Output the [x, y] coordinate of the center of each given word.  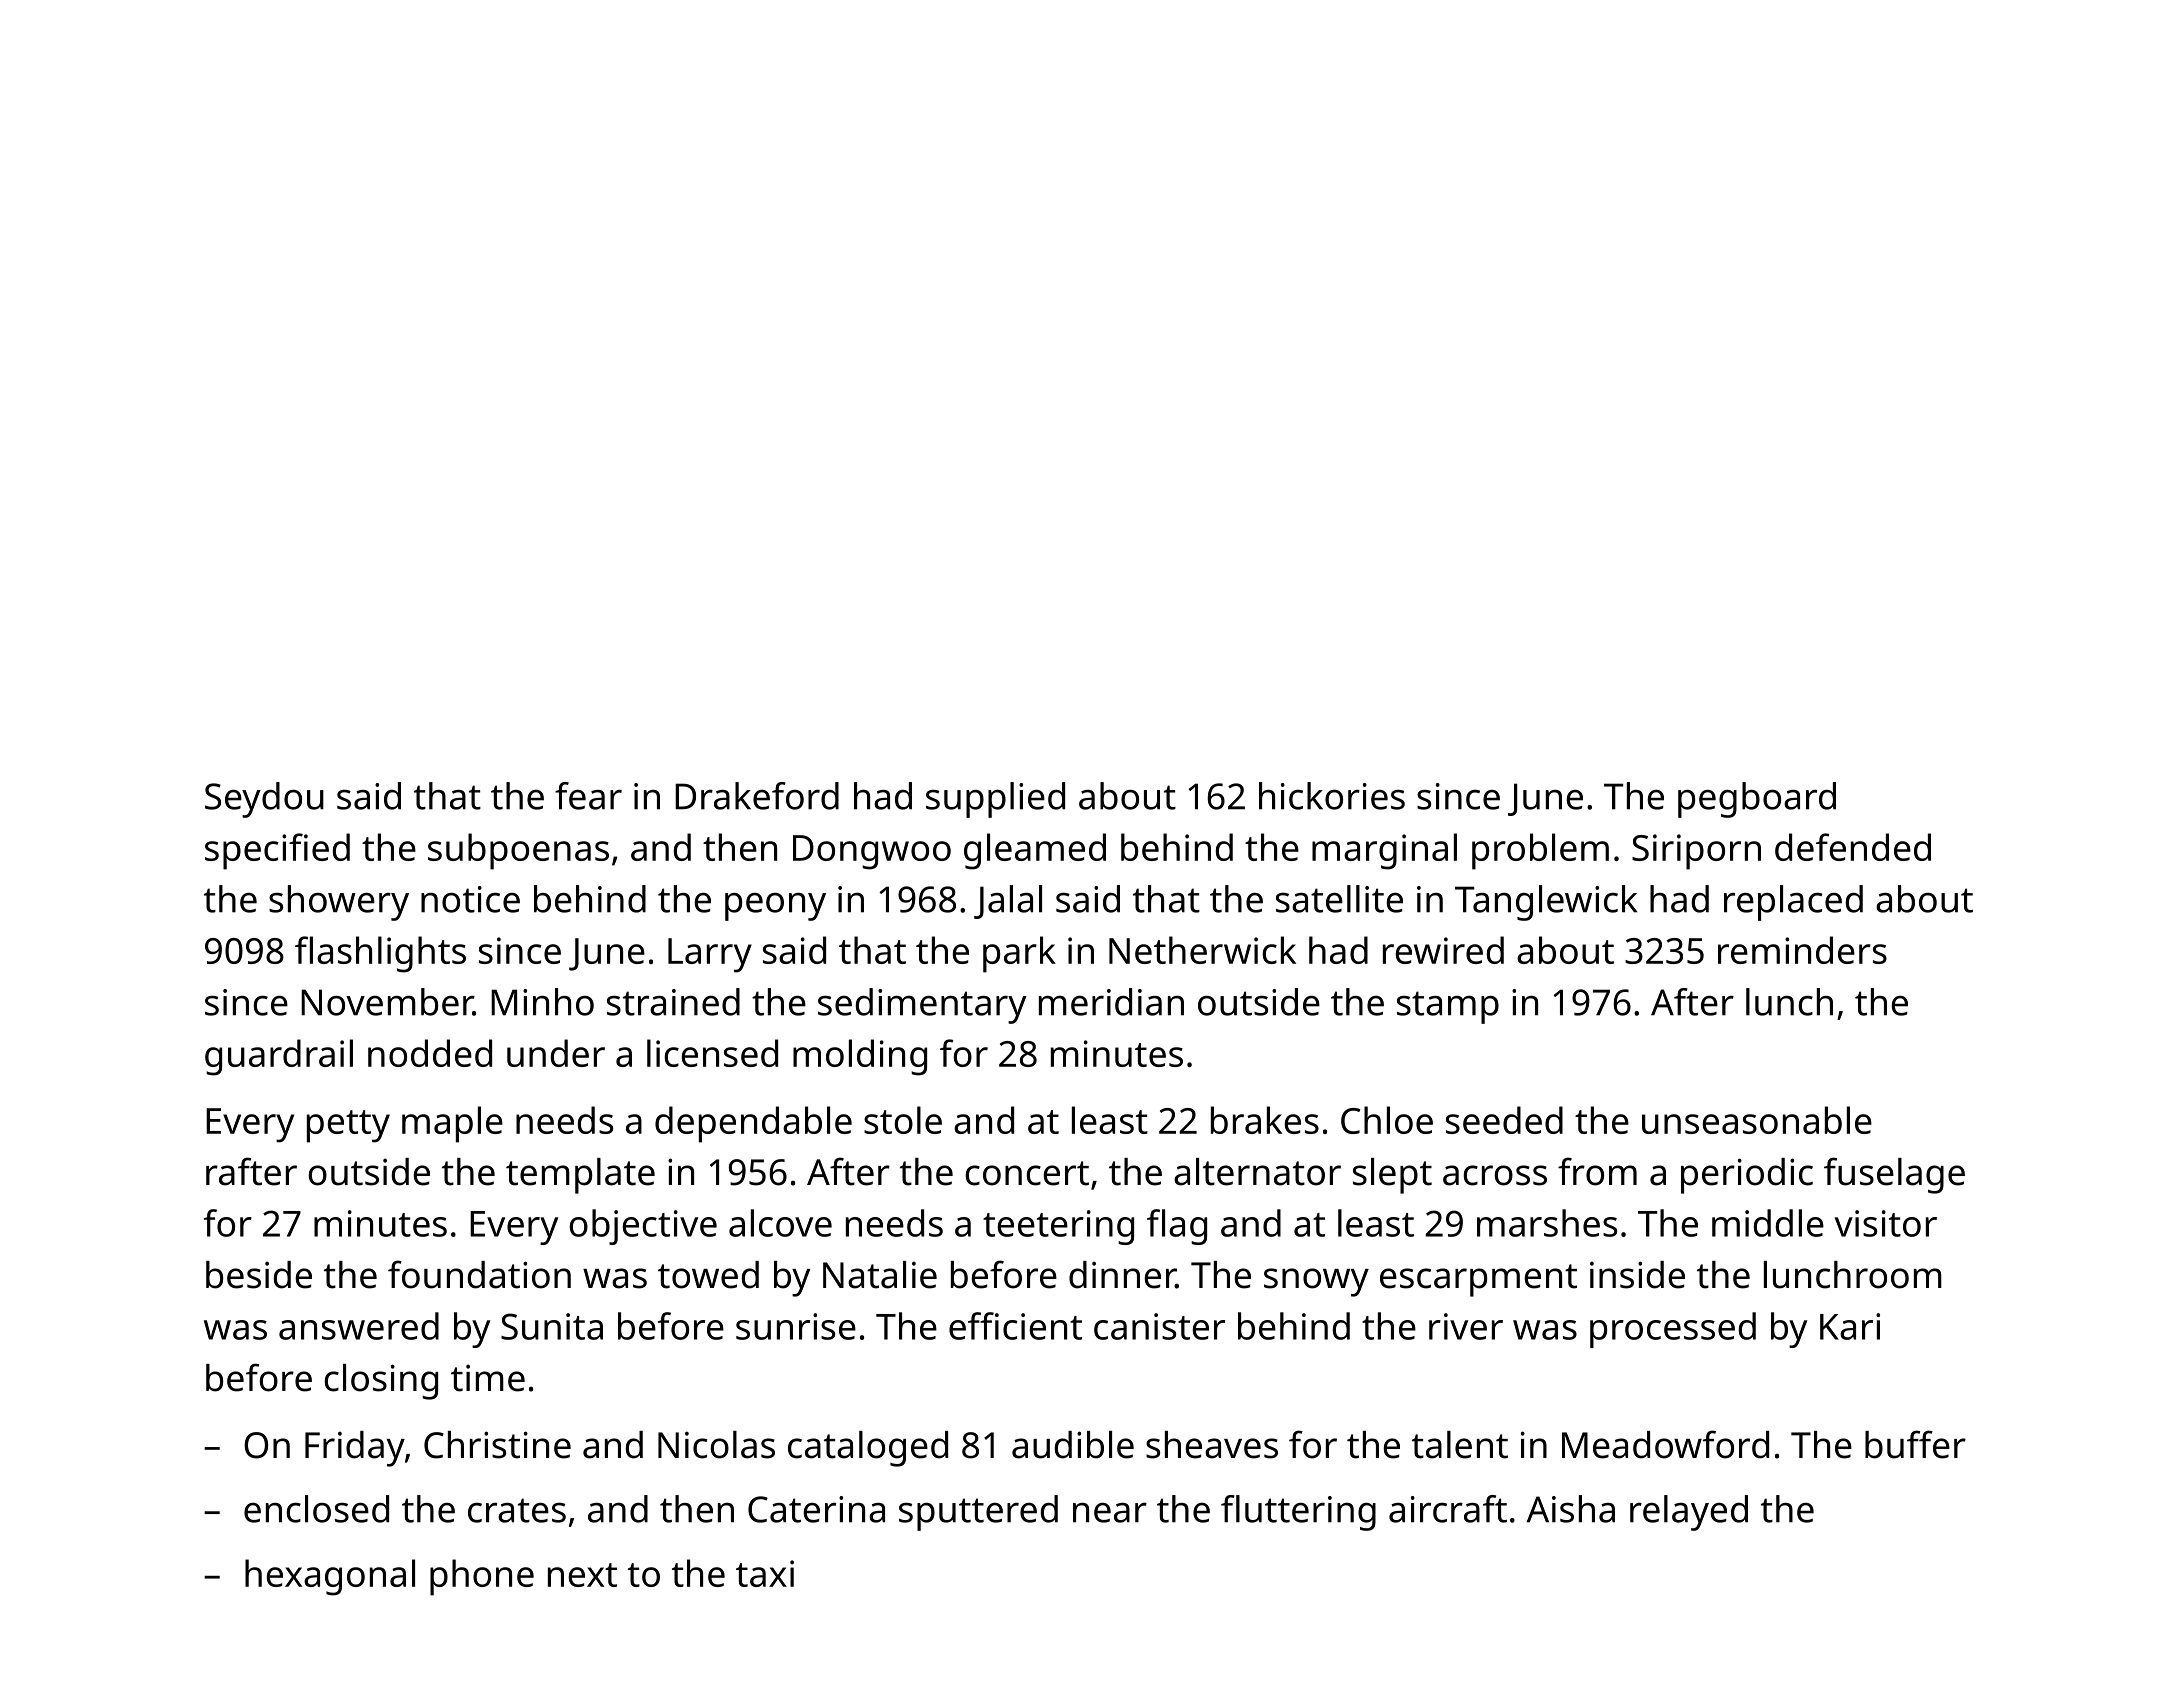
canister [1159, 1326]
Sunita [552, 1326]
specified [277, 851]
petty [348, 1126]
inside [1637, 1275]
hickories [1332, 796]
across [1495, 1175]
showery [339, 903]
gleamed [1035, 851]
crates [517, 1510]
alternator [1257, 1172]
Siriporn [1696, 852]
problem [1540, 851]
